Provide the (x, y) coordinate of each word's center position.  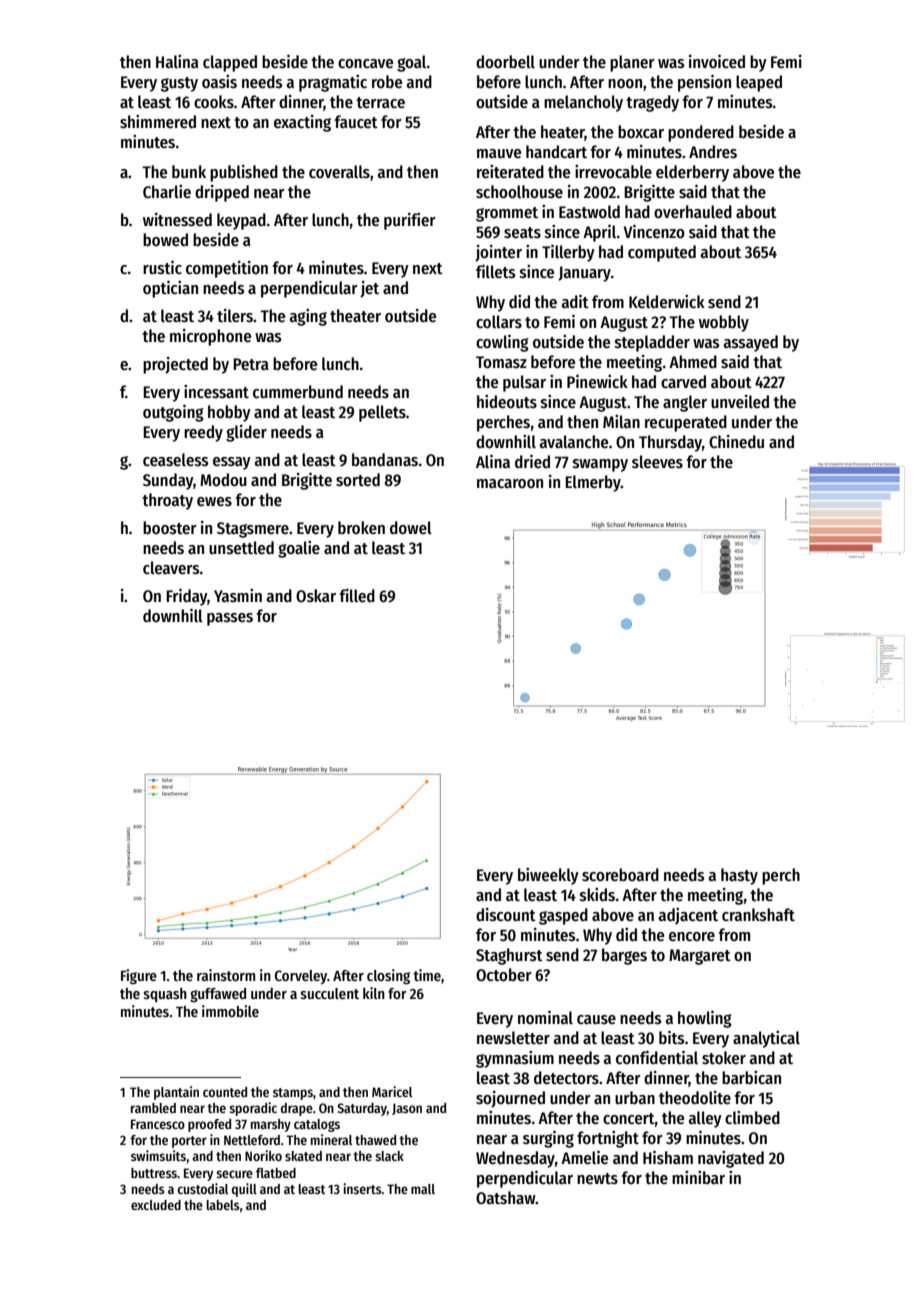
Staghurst (509, 956)
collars (499, 322)
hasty (739, 876)
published (244, 173)
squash (165, 995)
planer (632, 63)
